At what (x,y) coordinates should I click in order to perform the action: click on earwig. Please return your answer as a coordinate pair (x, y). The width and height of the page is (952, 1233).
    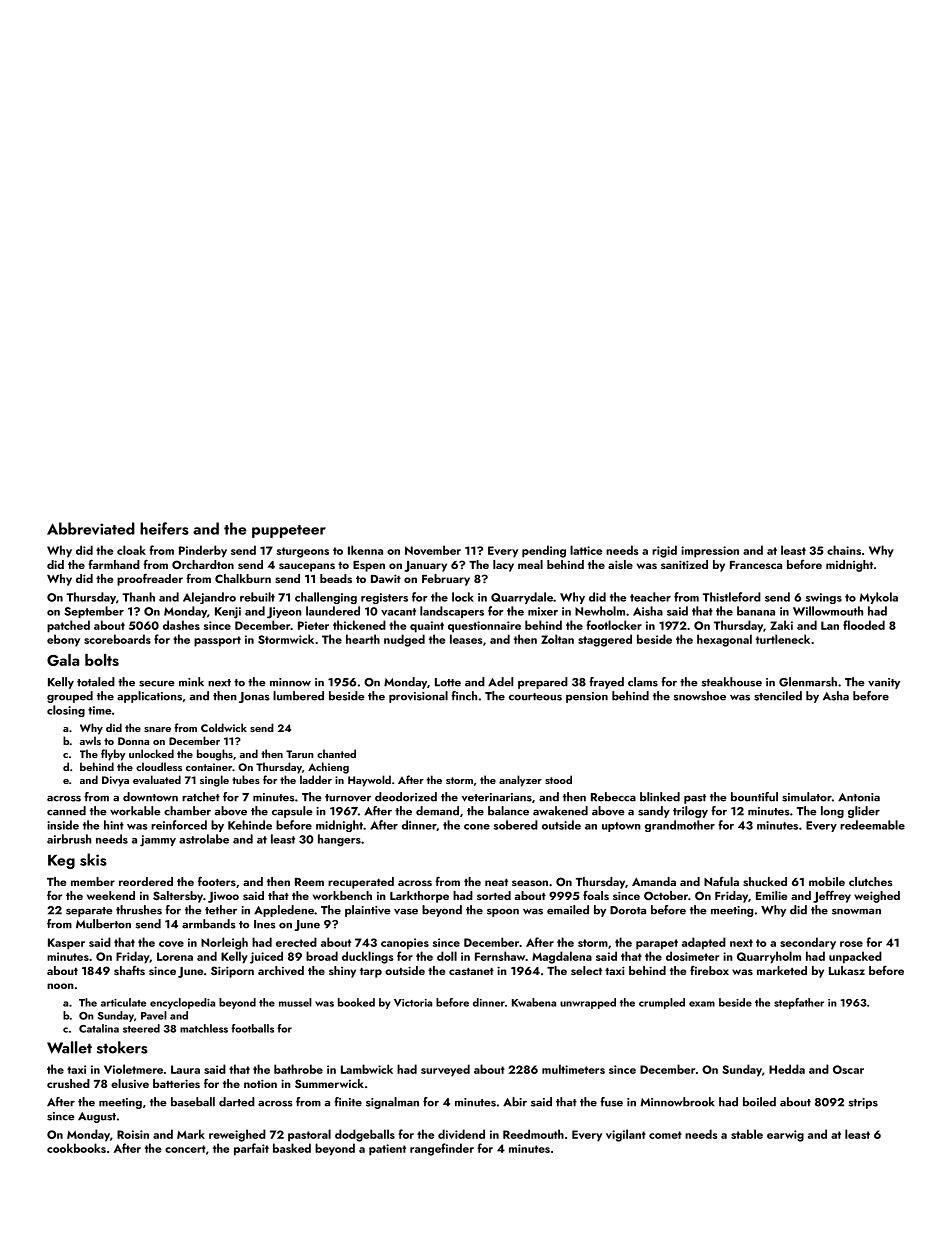
    Looking at the image, I should click on (785, 1136).
